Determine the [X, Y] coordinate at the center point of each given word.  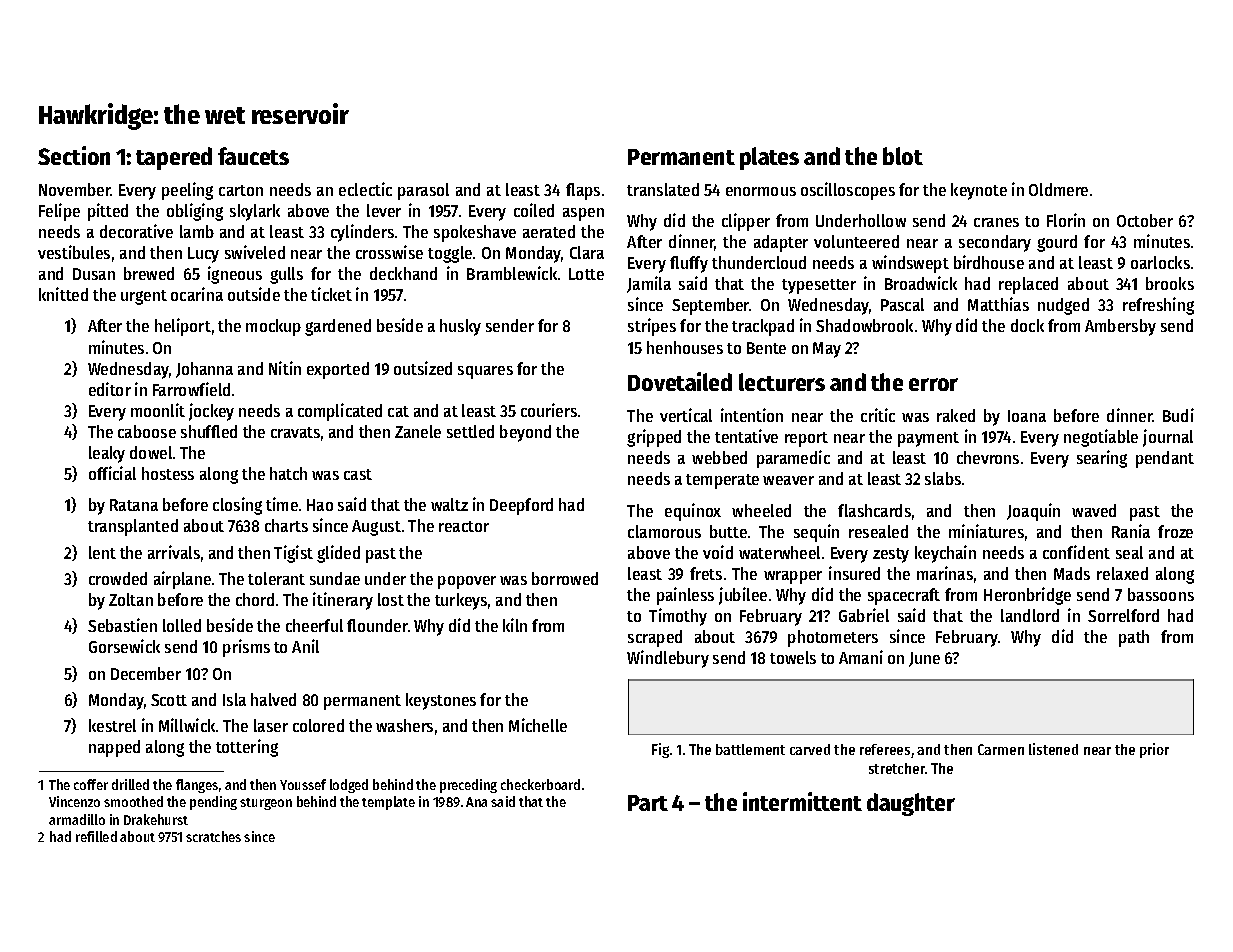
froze [1175, 531]
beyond [525, 433]
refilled [96, 836]
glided [338, 554]
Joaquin [1033, 512]
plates [769, 158]
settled [470, 431]
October [1145, 220]
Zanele [418, 431]
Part [648, 803]
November [75, 189]
